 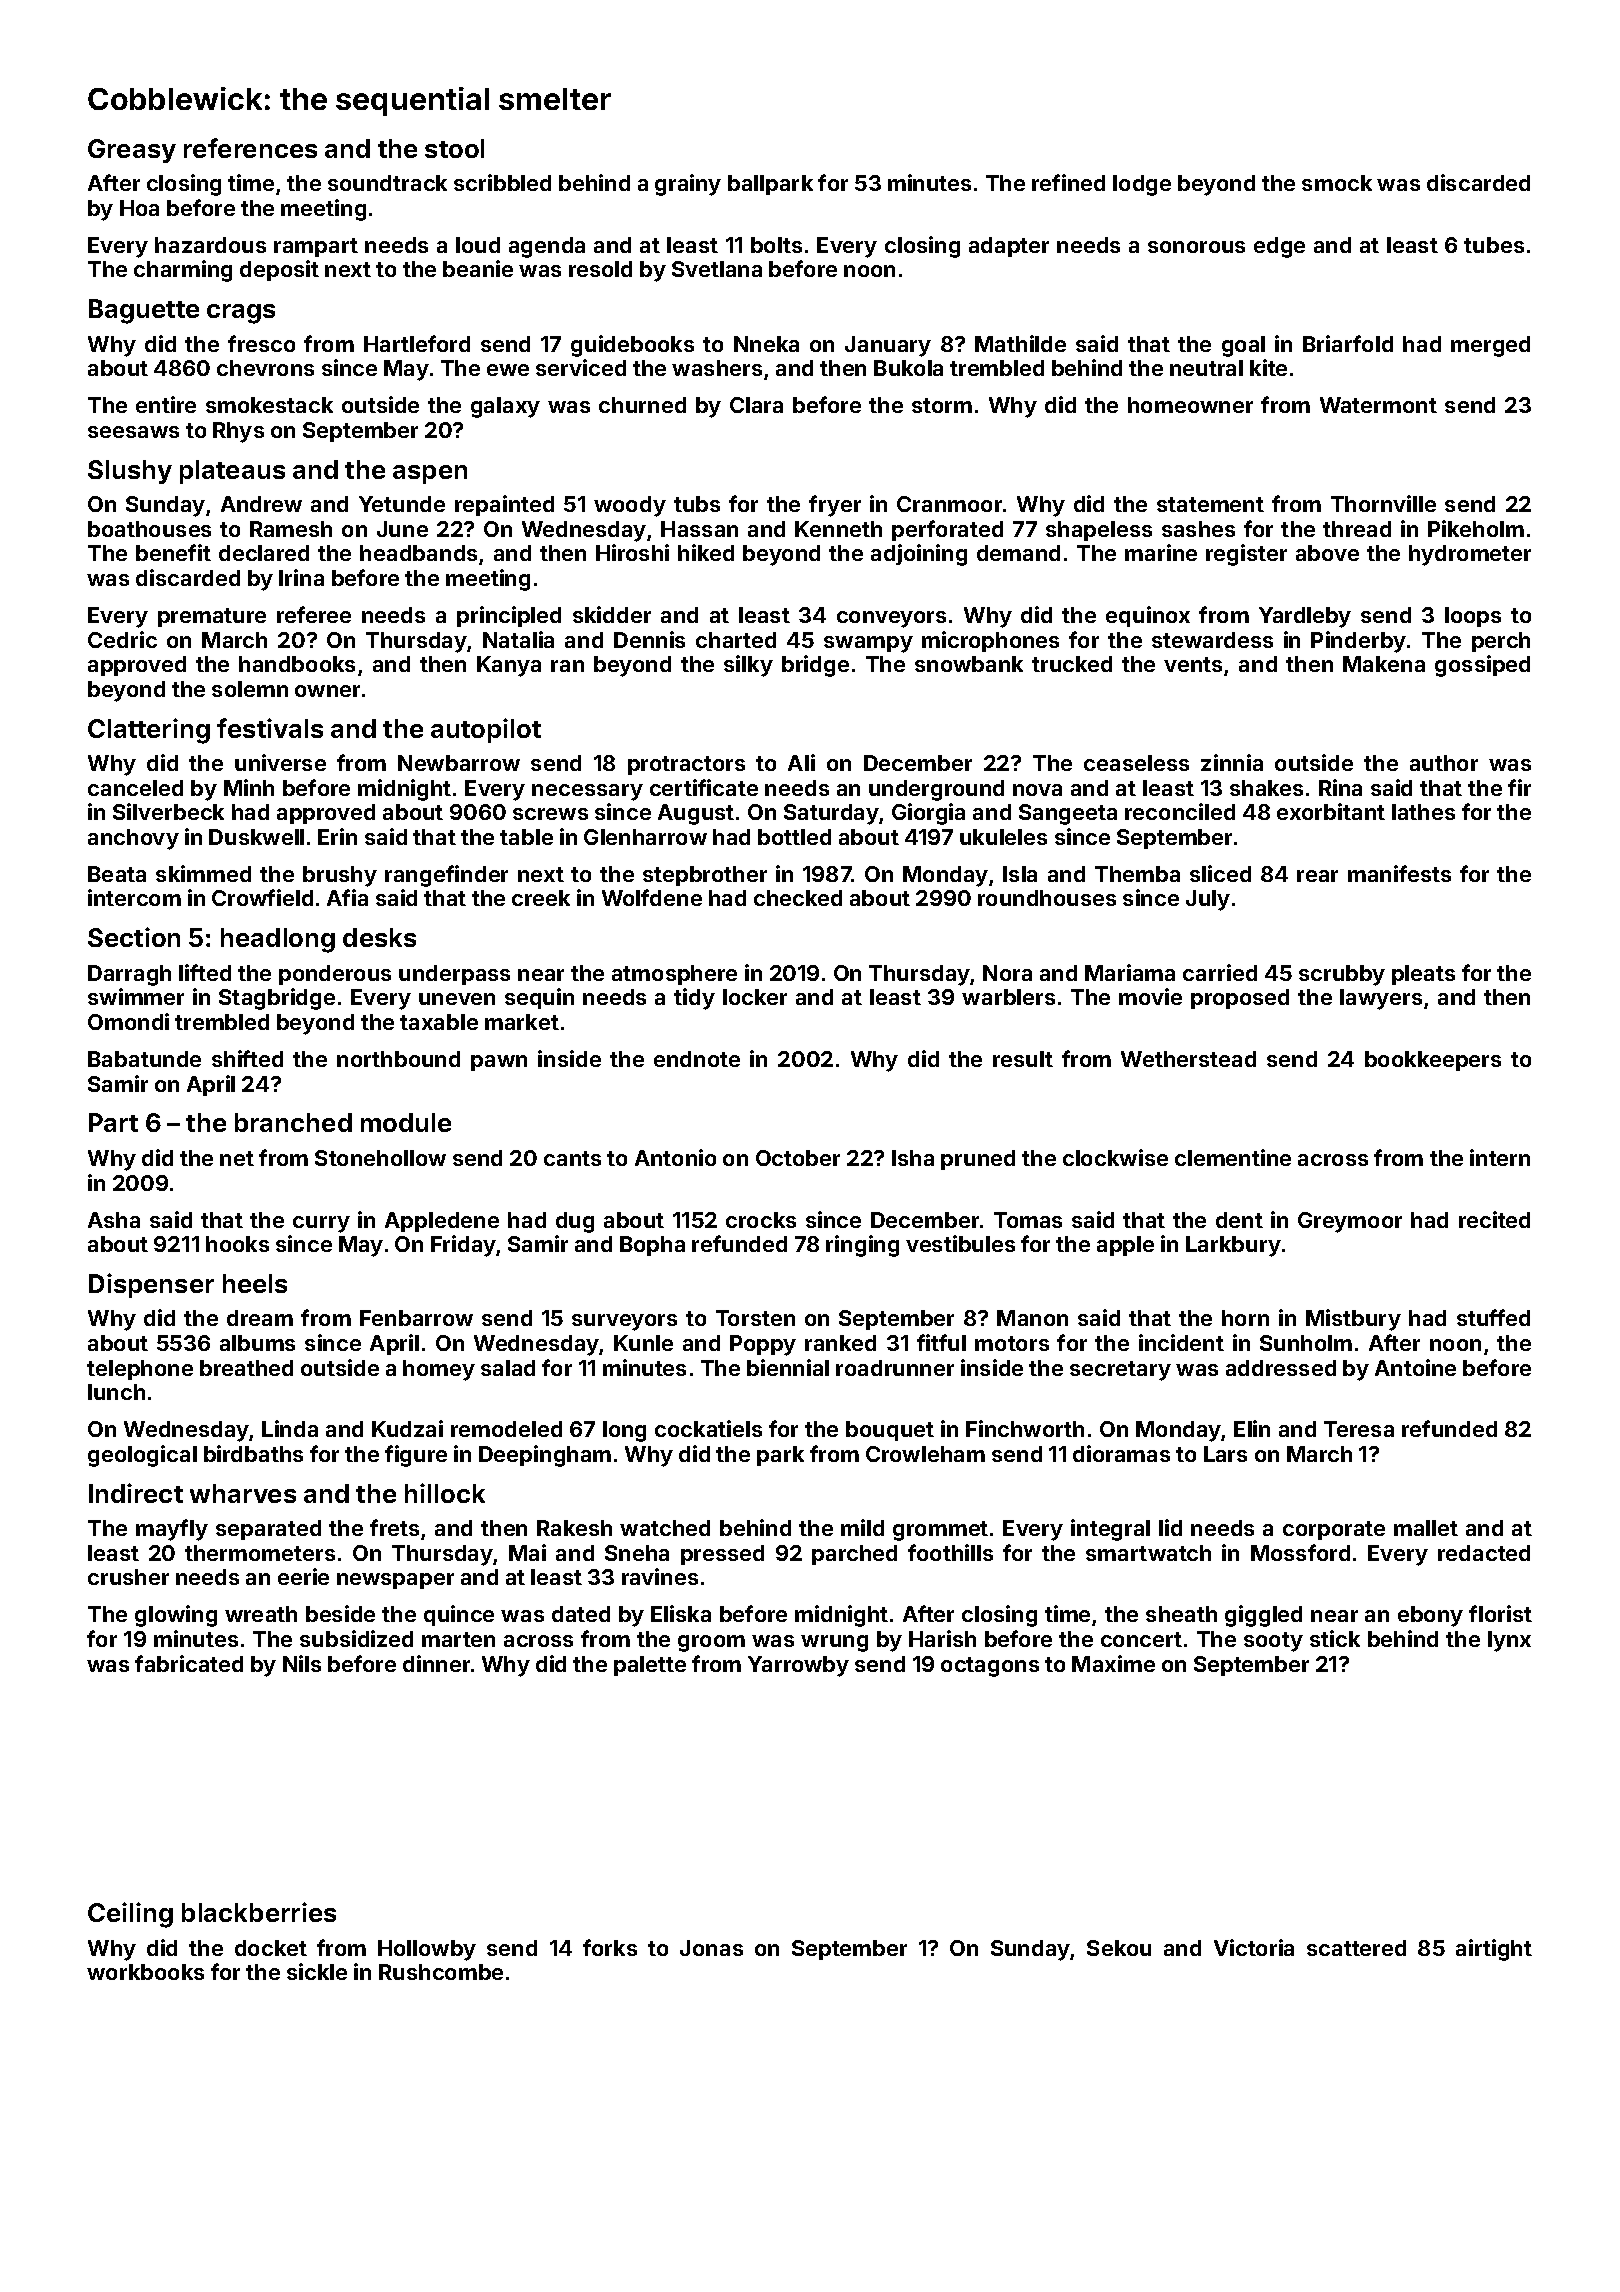 I want to click on Jonas, so click(x=711, y=1948).
